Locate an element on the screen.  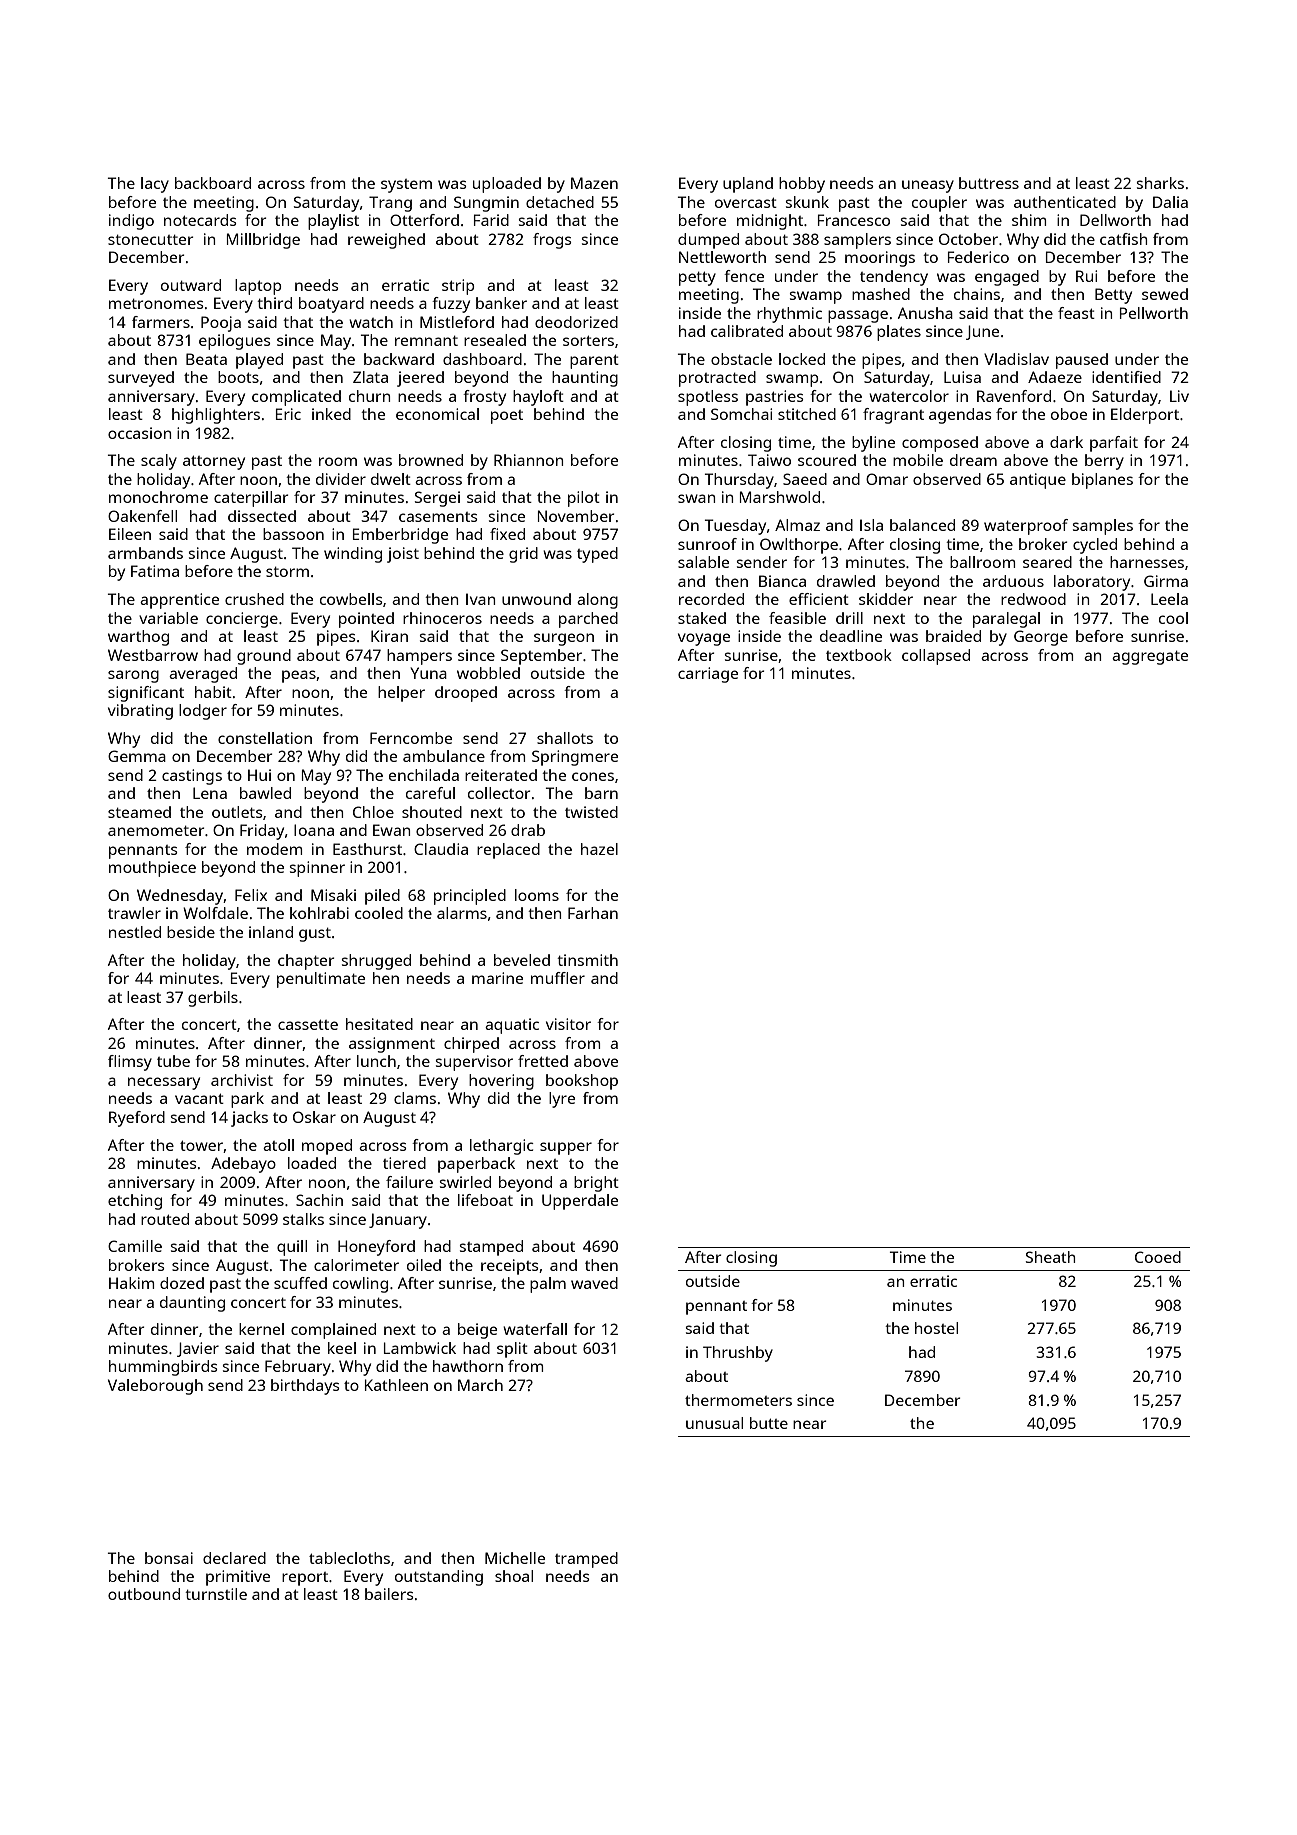
shallots is located at coordinates (565, 738).
